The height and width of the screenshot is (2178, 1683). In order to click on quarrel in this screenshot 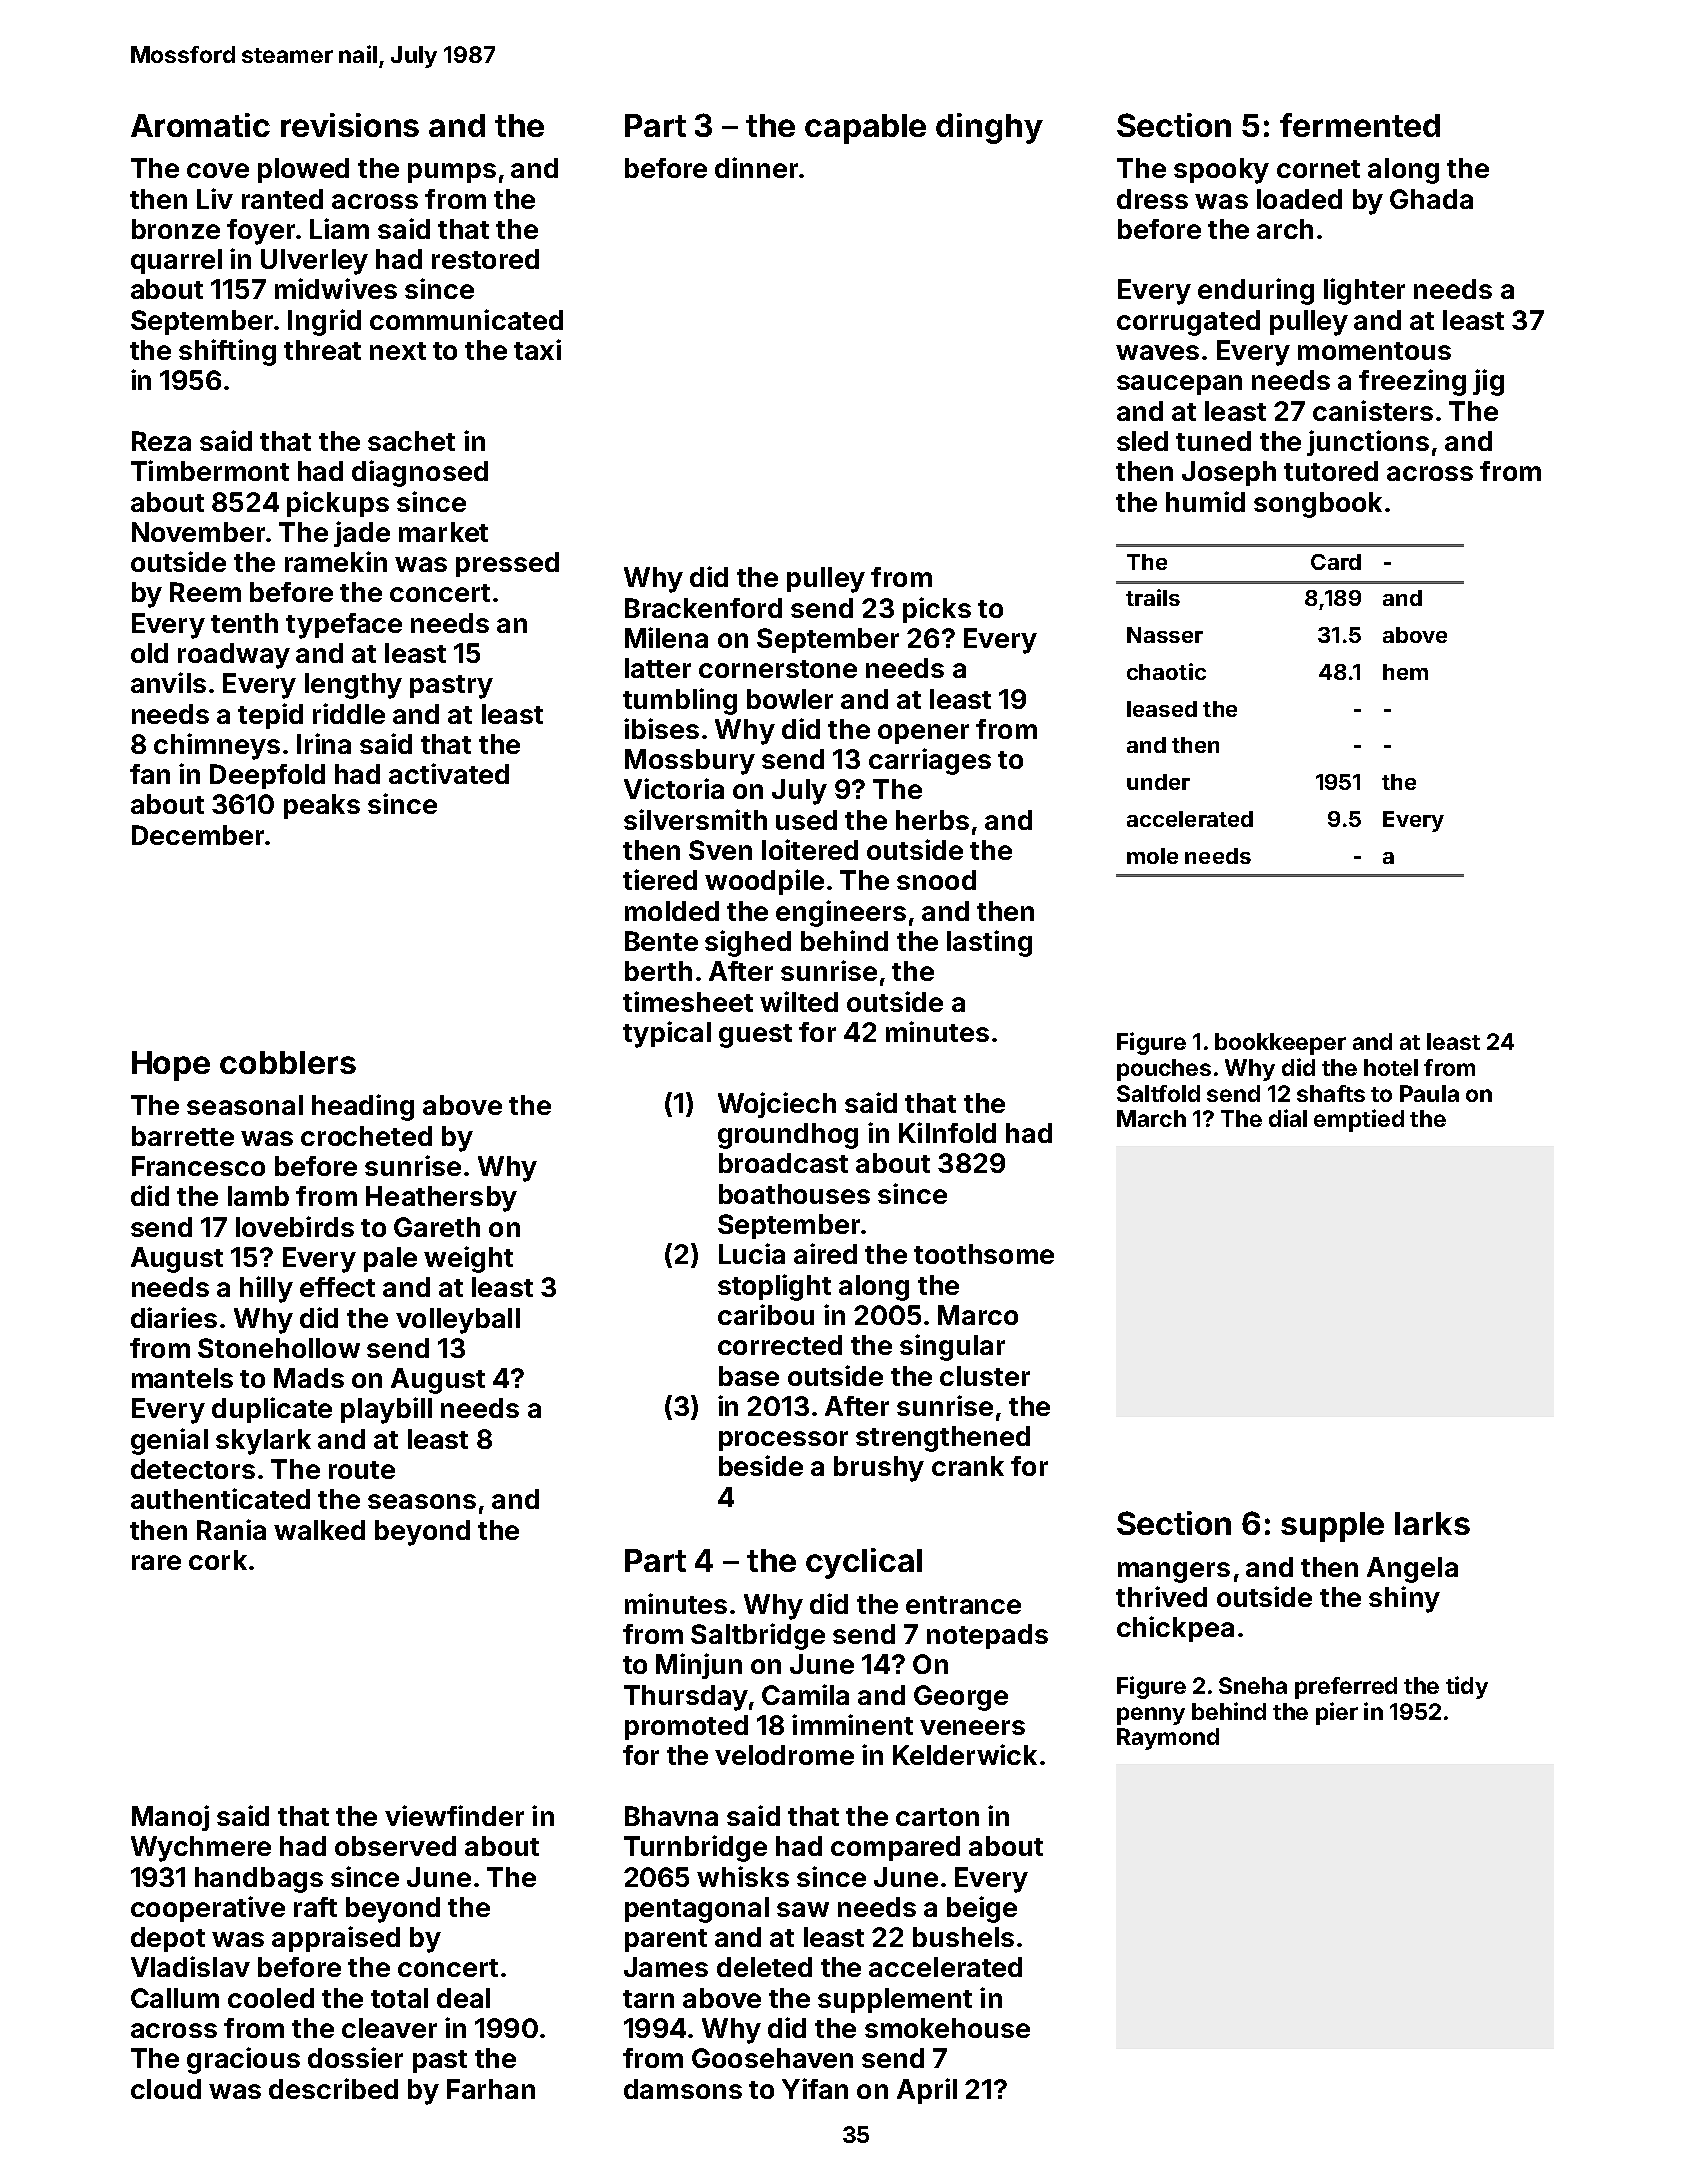, I will do `click(176, 261)`.
